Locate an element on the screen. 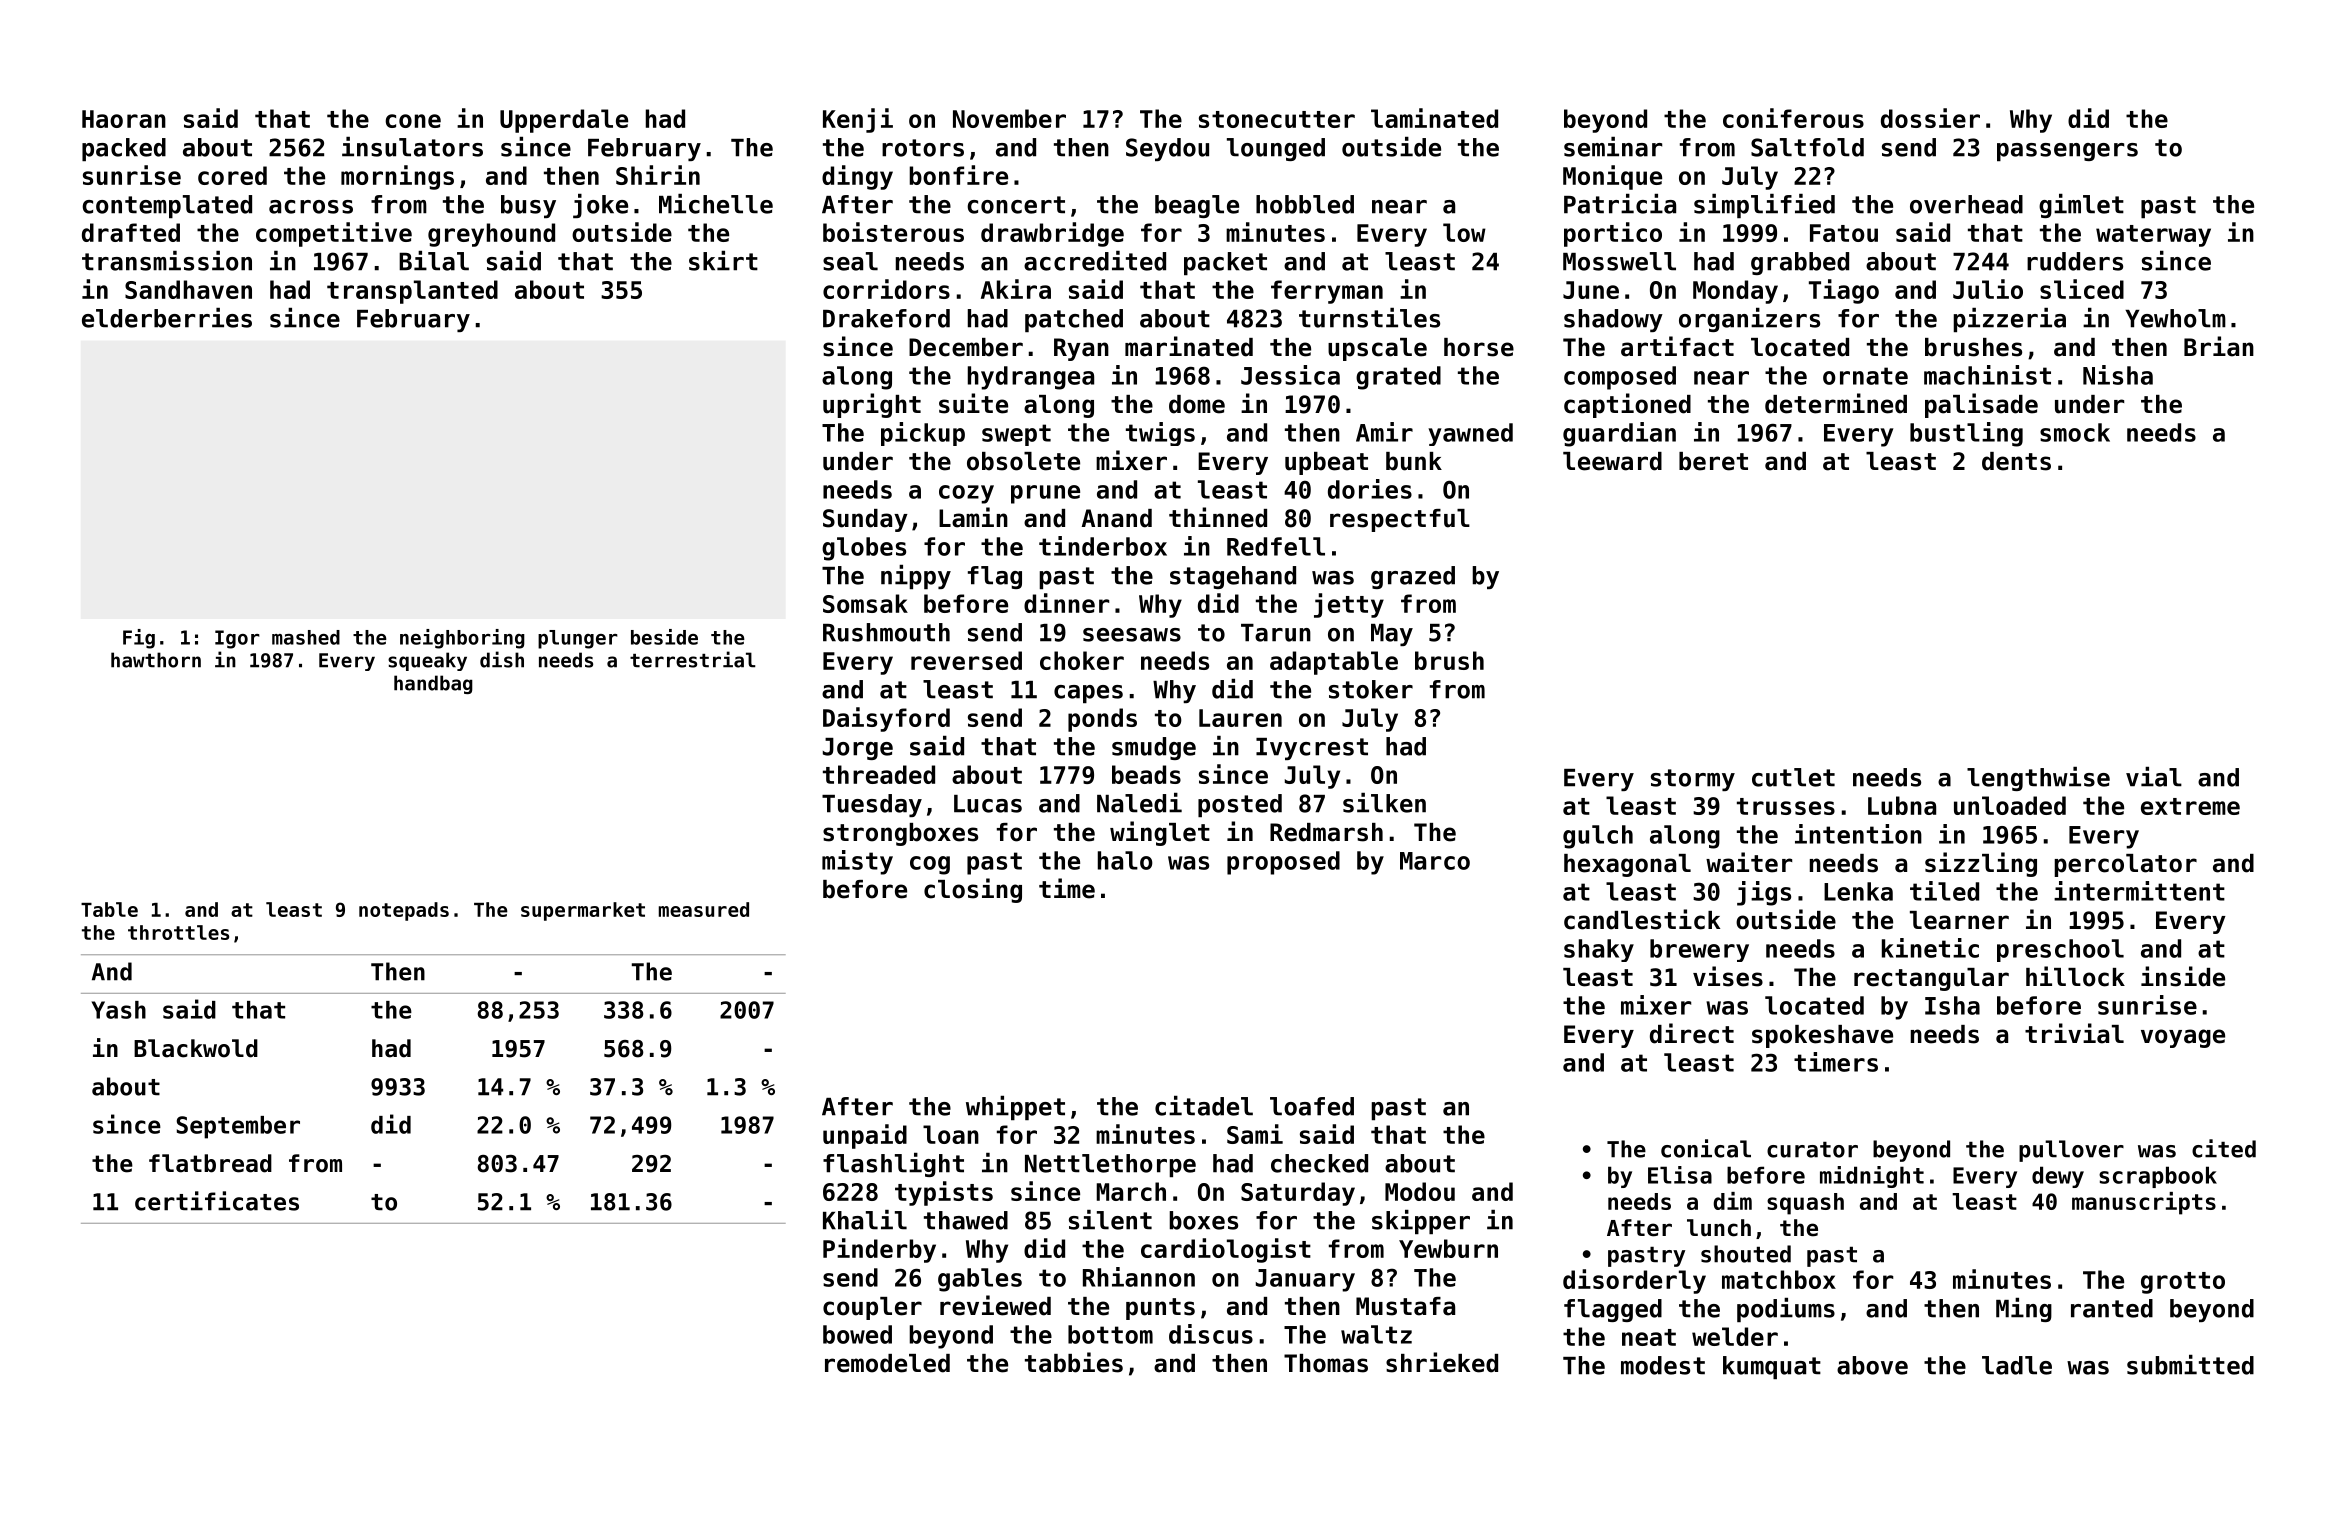 The width and height of the screenshot is (2348, 1519). twigs is located at coordinates (1160, 434).
